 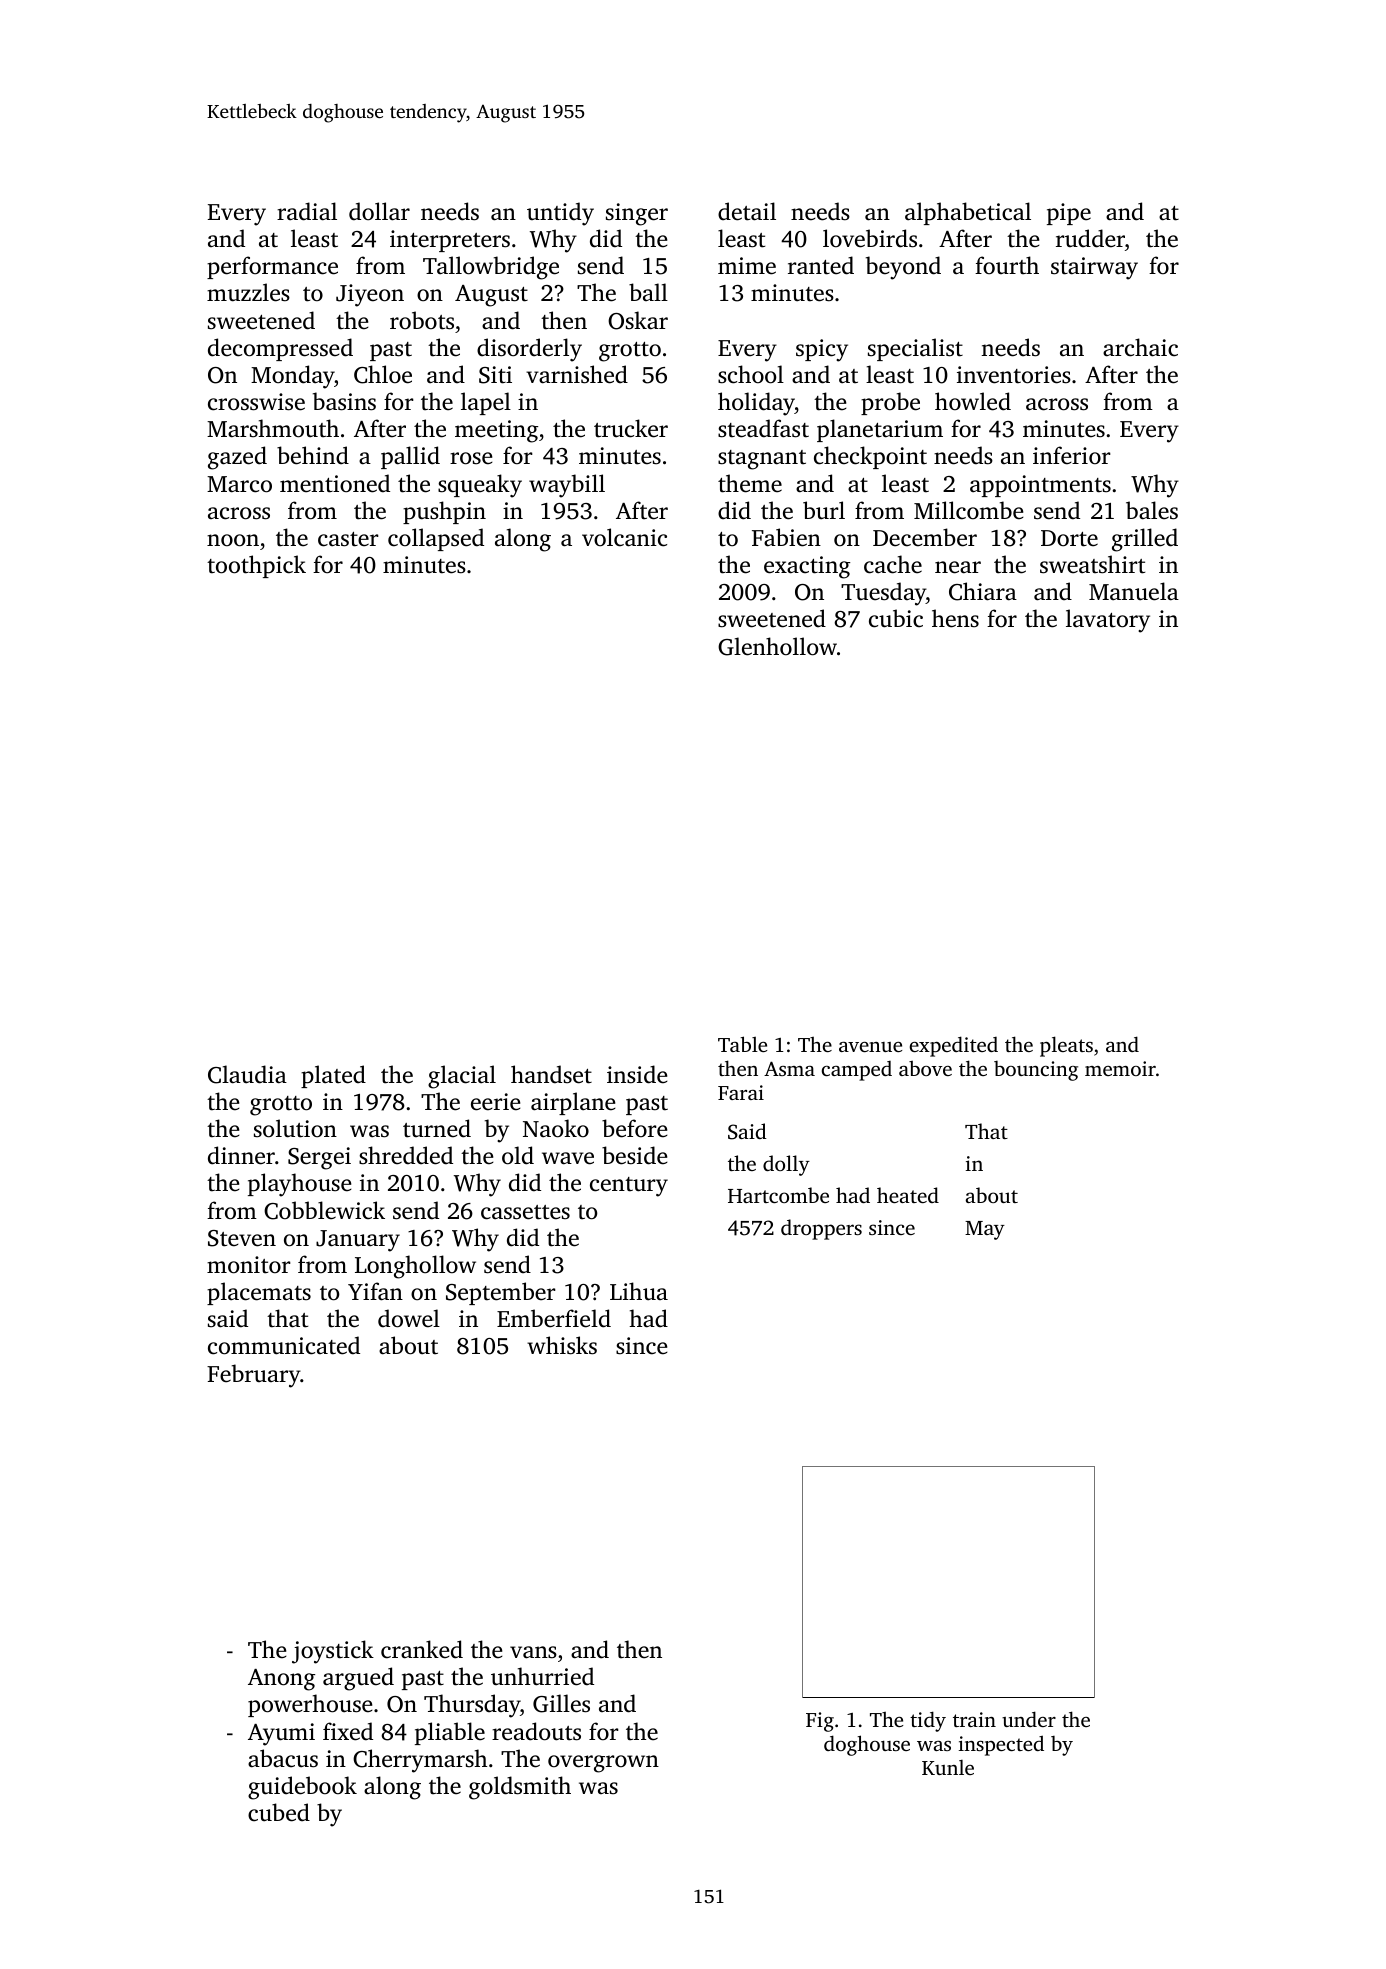 I want to click on Farai, so click(x=741, y=1092).
